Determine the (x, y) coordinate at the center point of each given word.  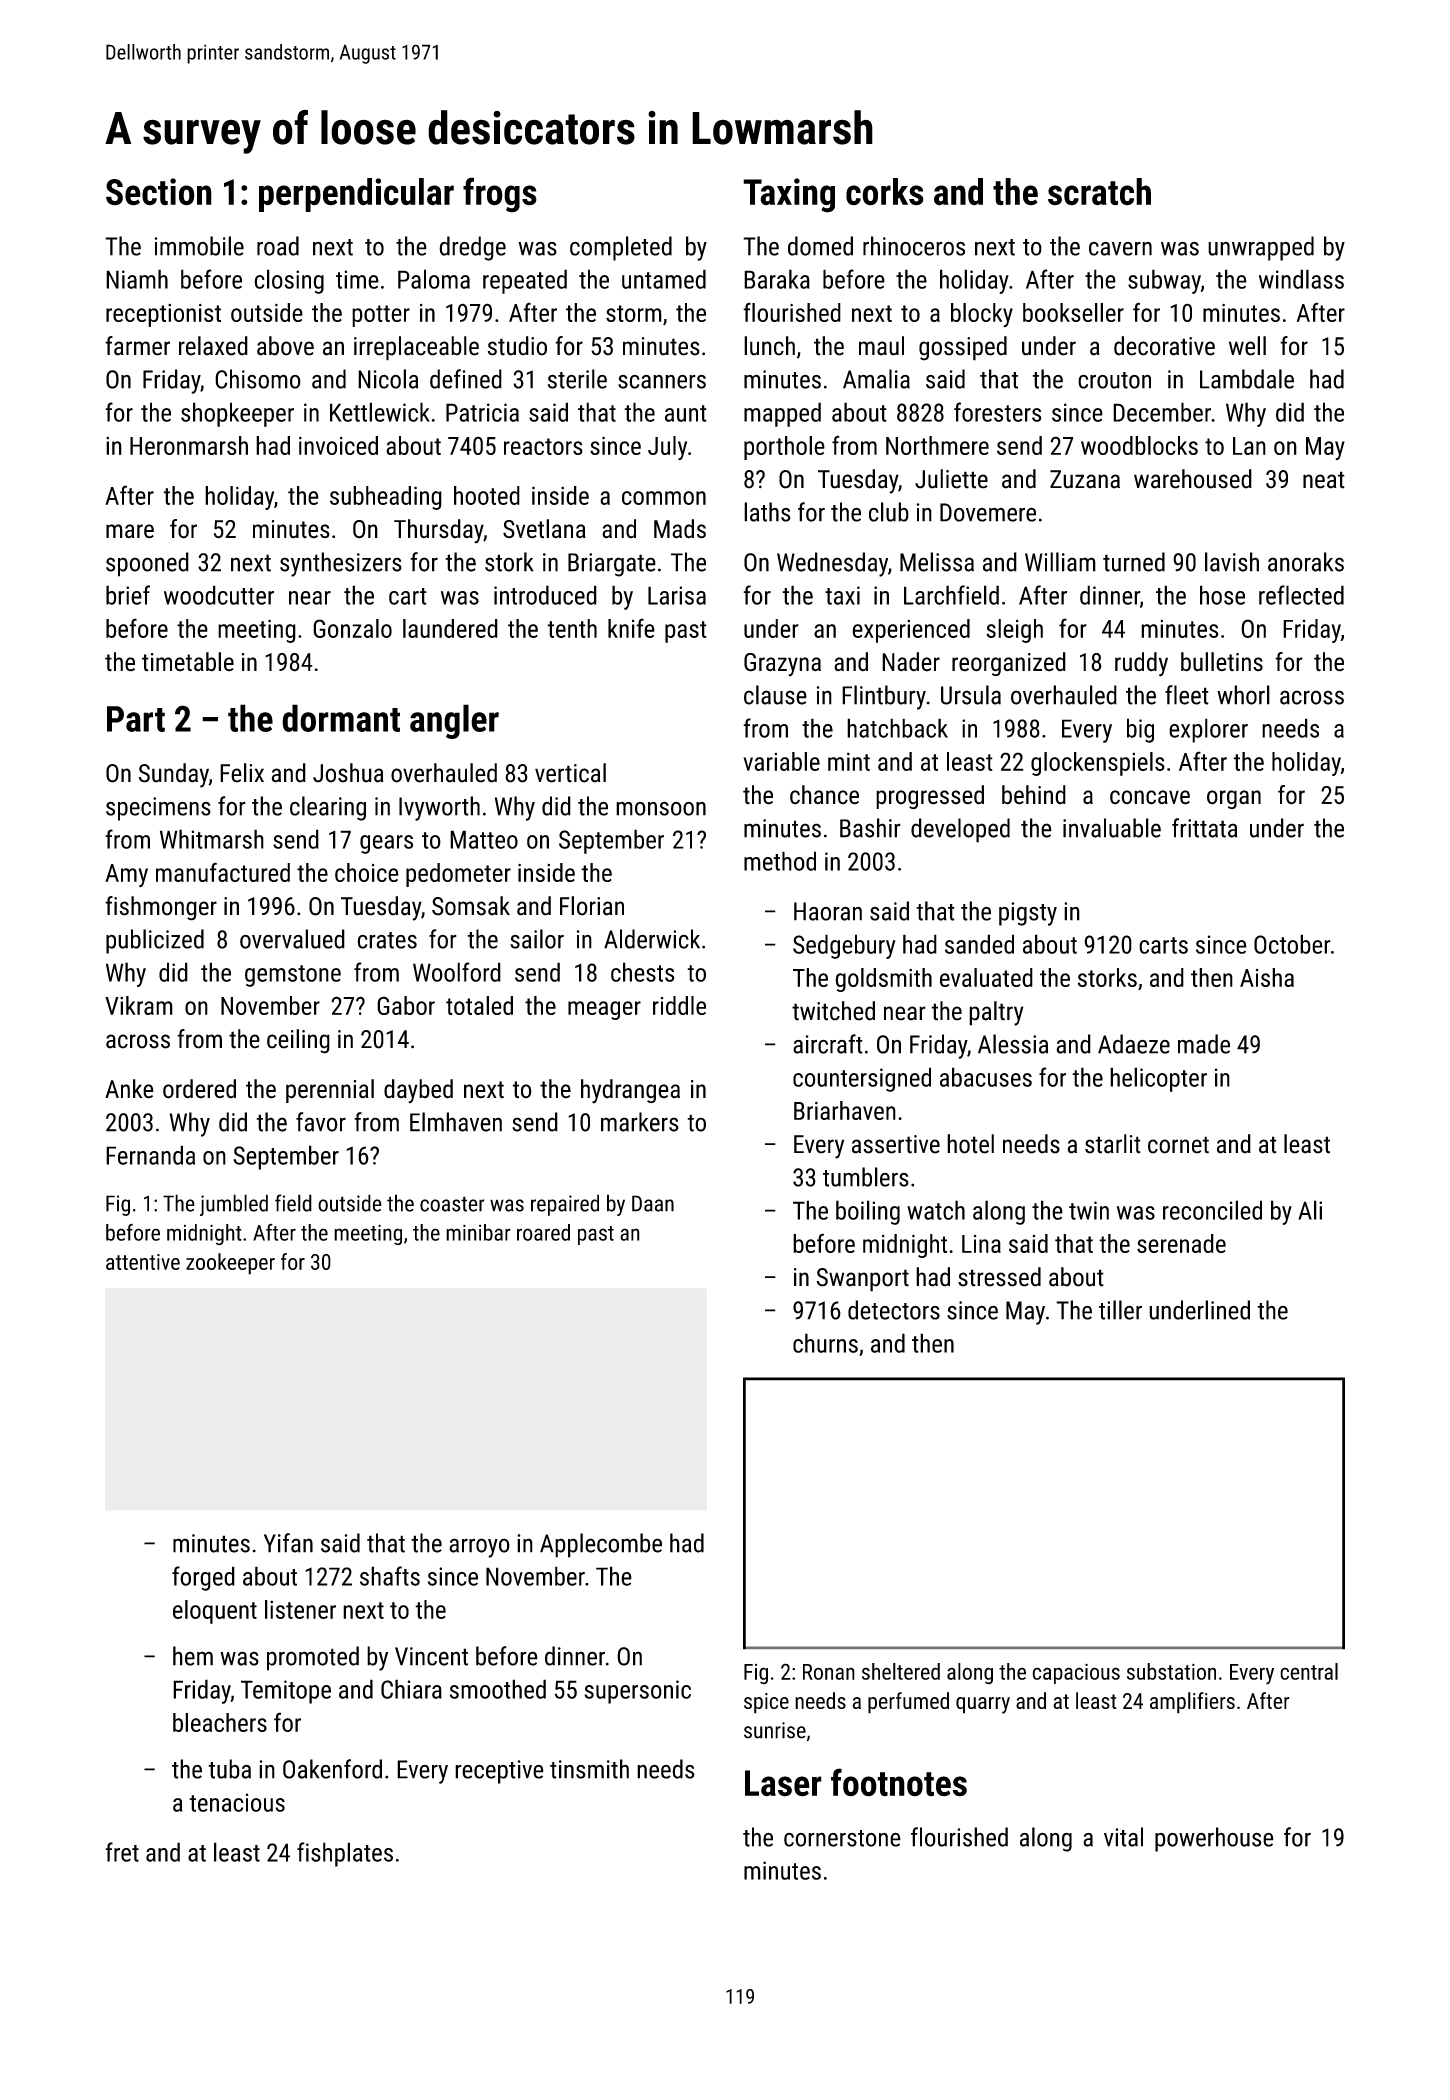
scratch (1099, 192)
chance (824, 795)
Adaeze (1134, 1044)
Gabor (406, 1005)
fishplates (345, 1854)
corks (885, 192)
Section (159, 192)
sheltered (901, 1671)
